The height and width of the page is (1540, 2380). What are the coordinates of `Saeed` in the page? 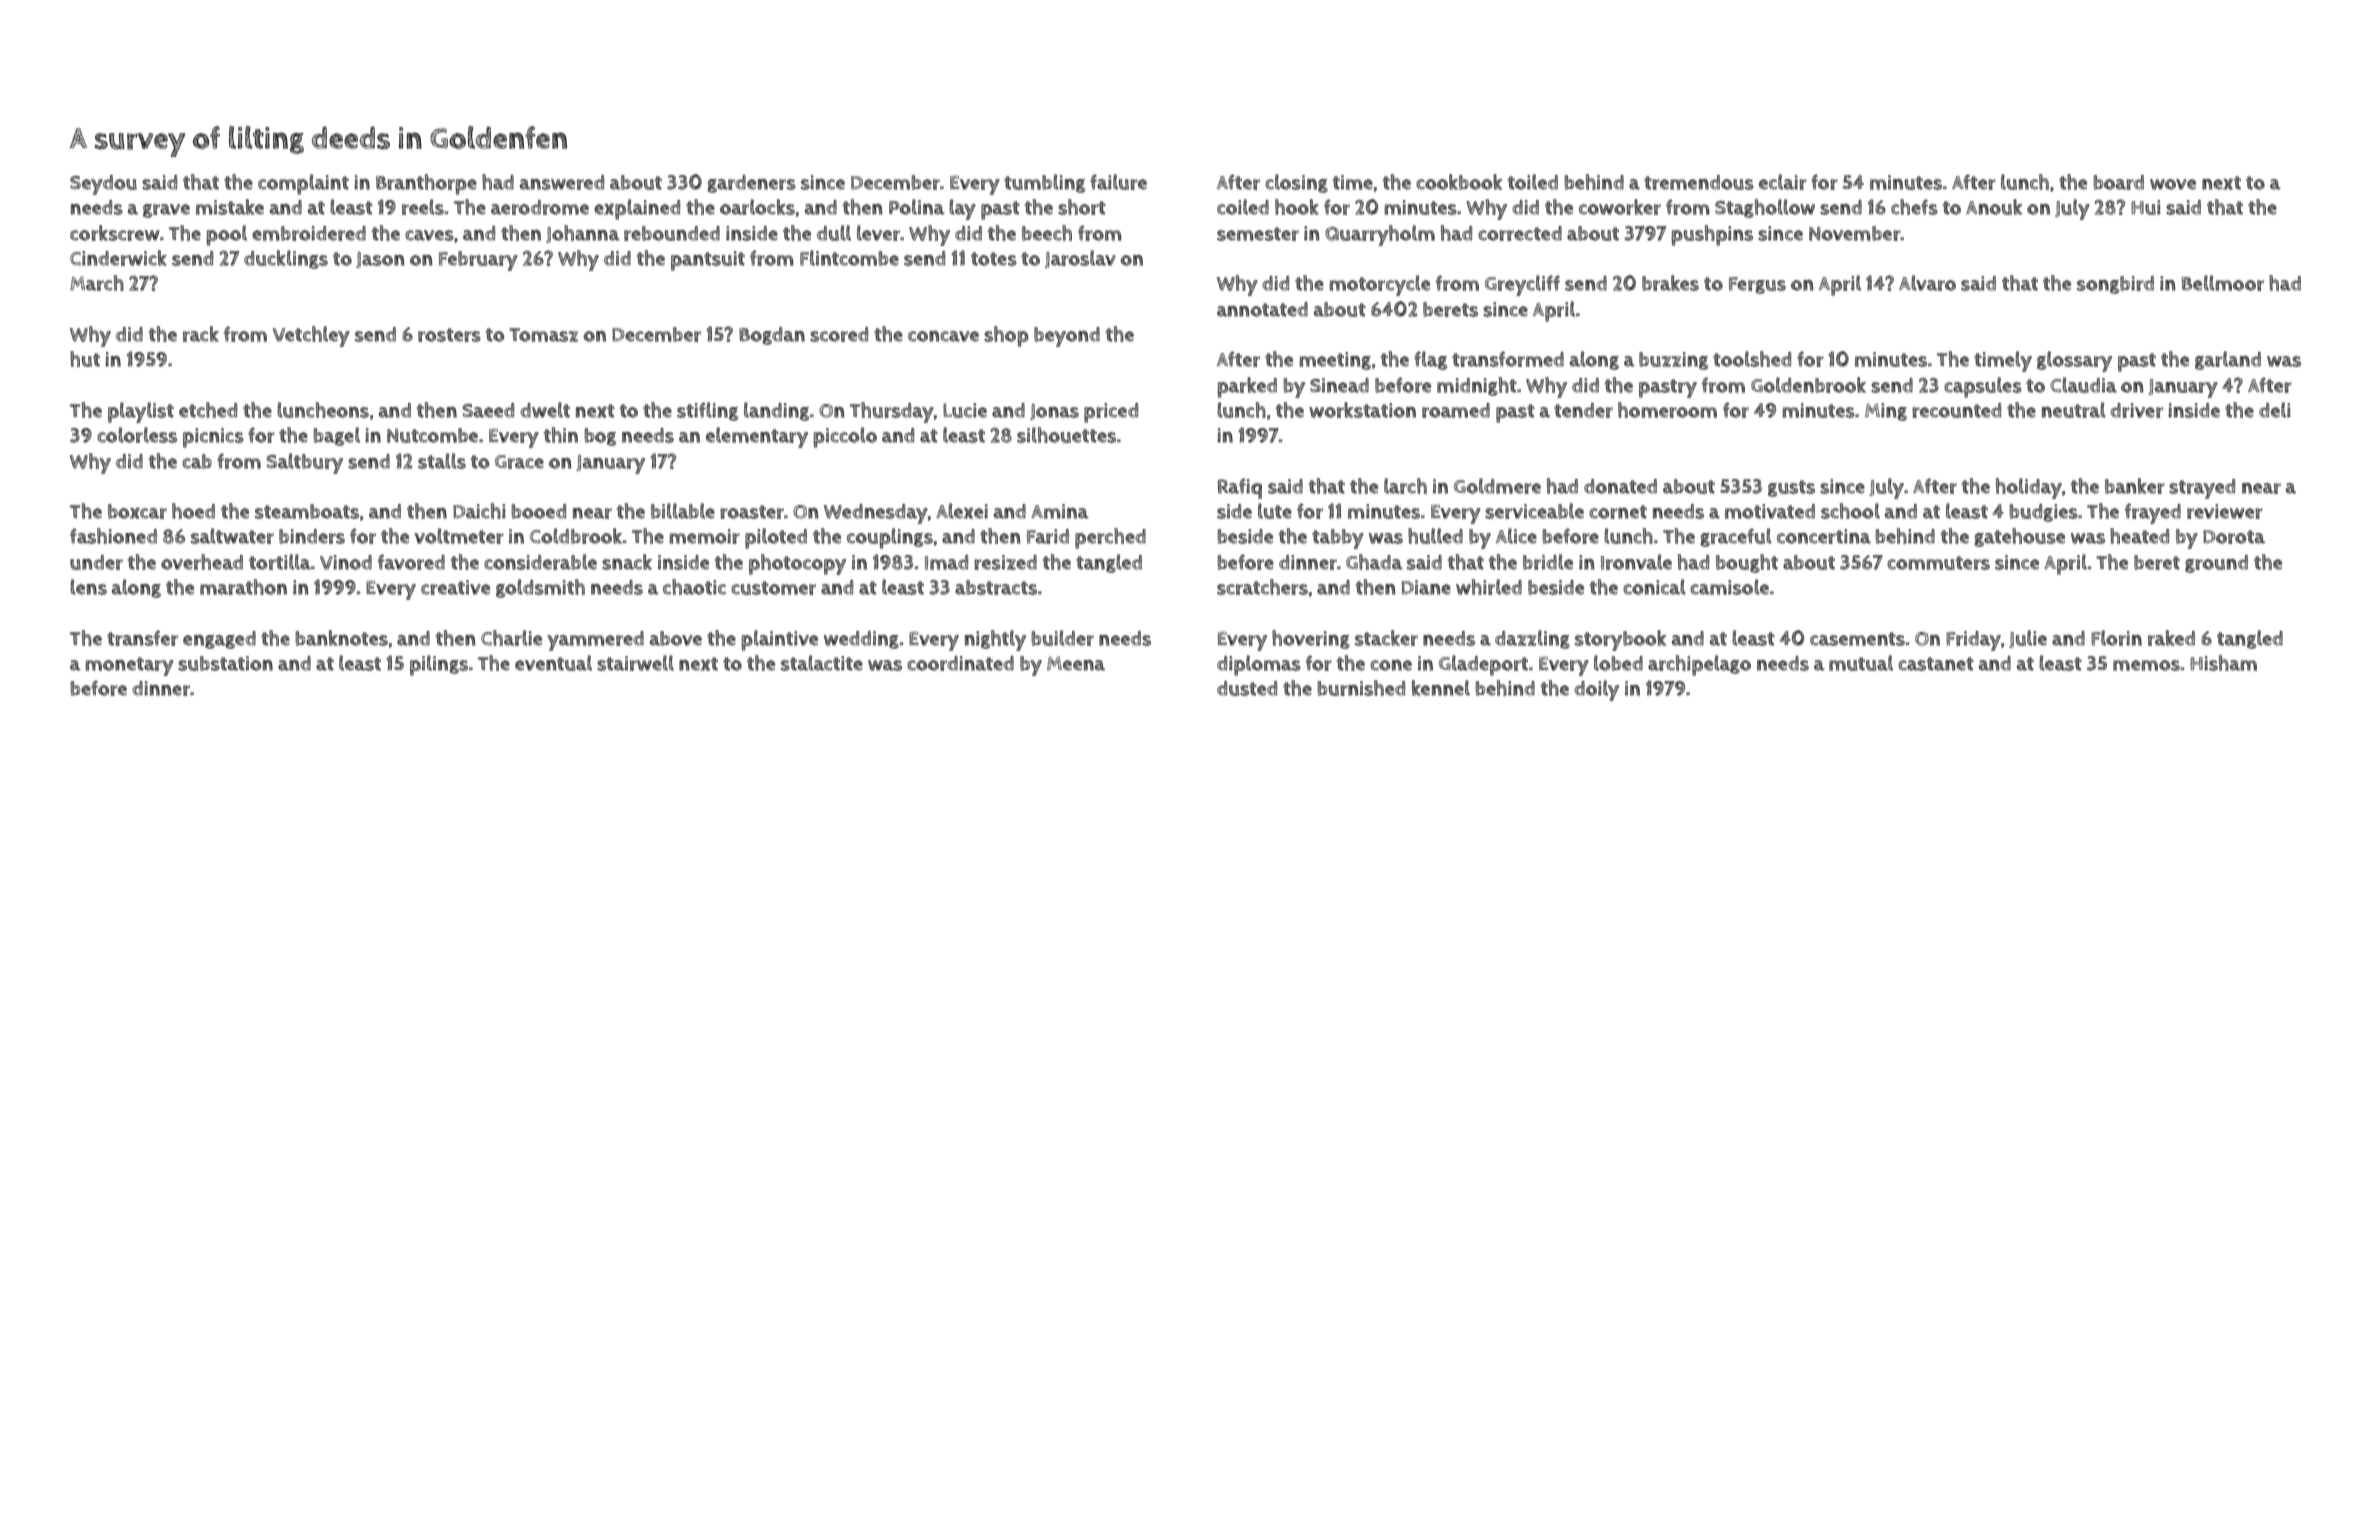 It's located at (488, 410).
